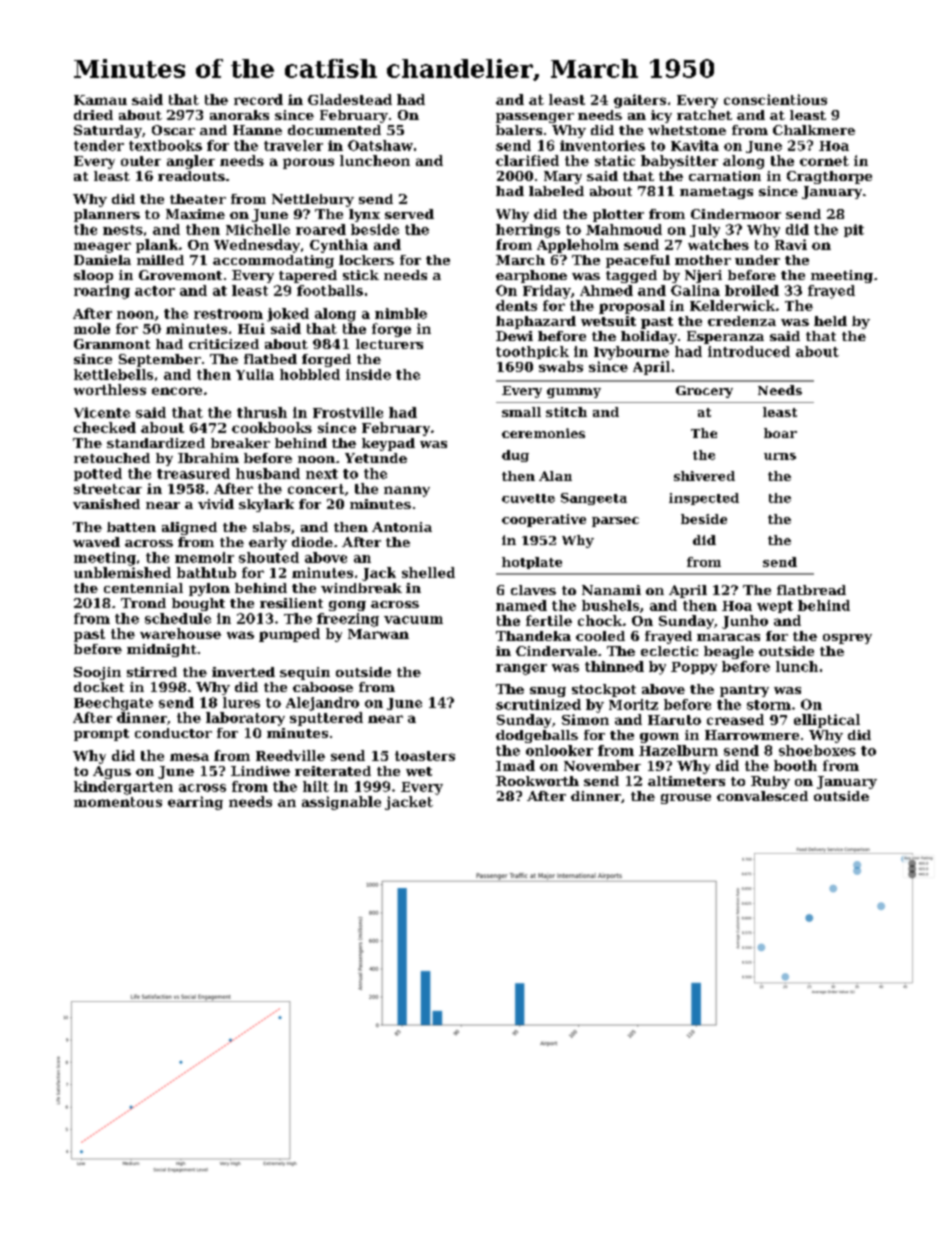 The image size is (952, 1233). I want to click on Gladestead, so click(350, 99).
